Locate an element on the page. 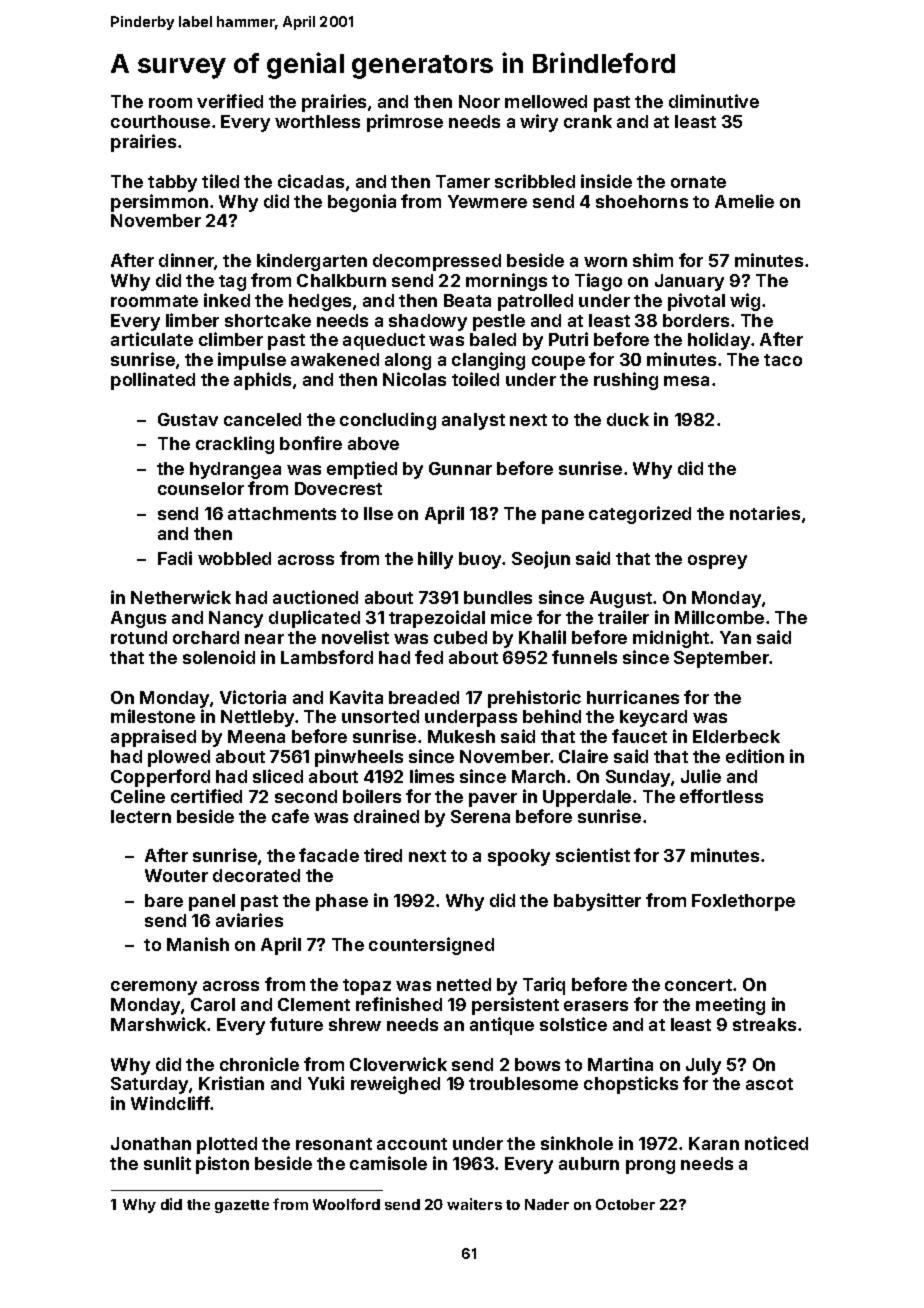 The image size is (924, 1308). notaries is located at coordinates (765, 513).
